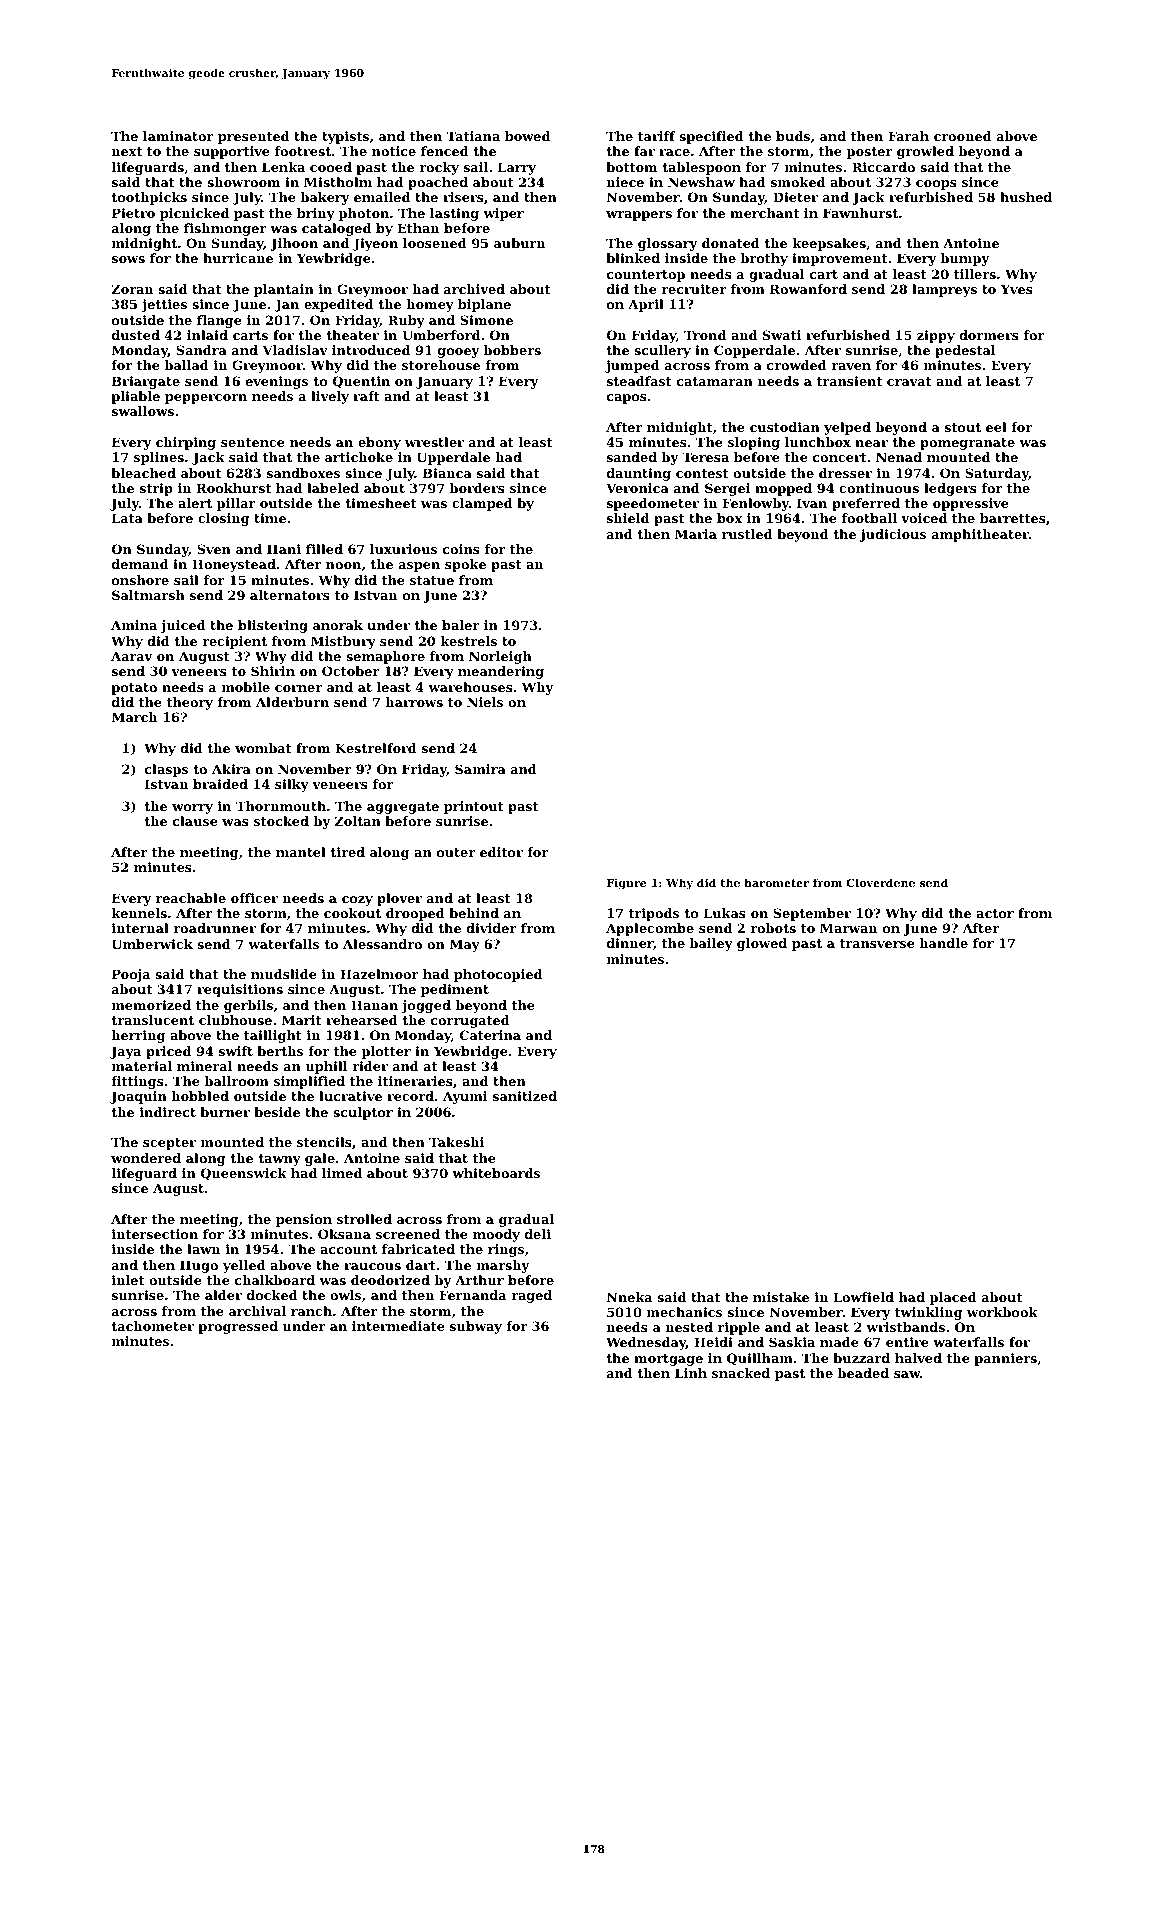 This screenshot has height=1919, width=1165. Describe the element at coordinates (357, 901) in the screenshot. I see `cozy` at that location.
